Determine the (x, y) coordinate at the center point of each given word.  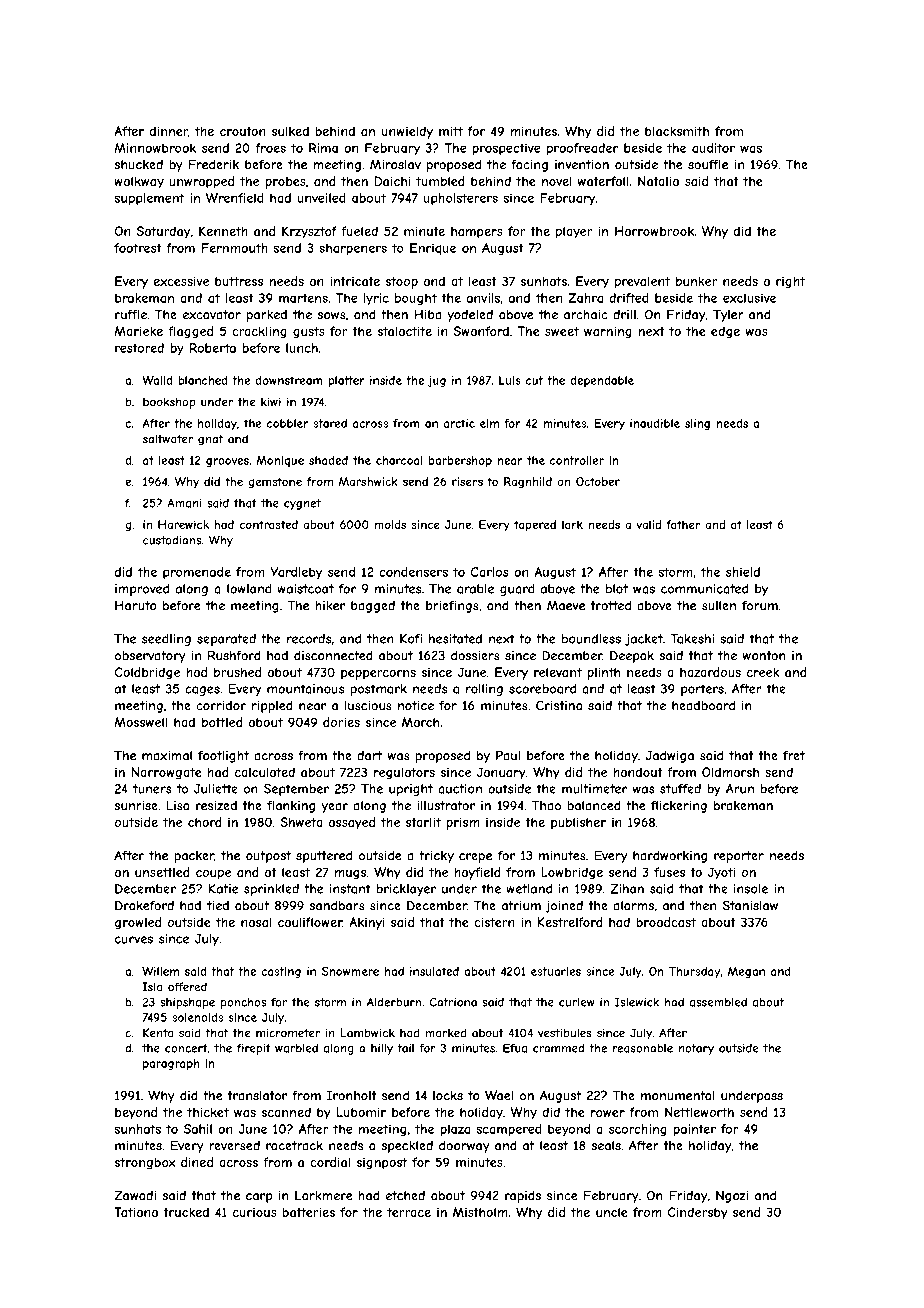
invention (582, 165)
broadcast (666, 922)
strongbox (145, 1163)
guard (517, 590)
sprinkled (271, 890)
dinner (169, 131)
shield (743, 572)
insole (751, 889)
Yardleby (296, 573)
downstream (289, 380)
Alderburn (394, 1002)
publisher (578, 823)
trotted (610, 605)
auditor (713, 148)
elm (489, 423)
